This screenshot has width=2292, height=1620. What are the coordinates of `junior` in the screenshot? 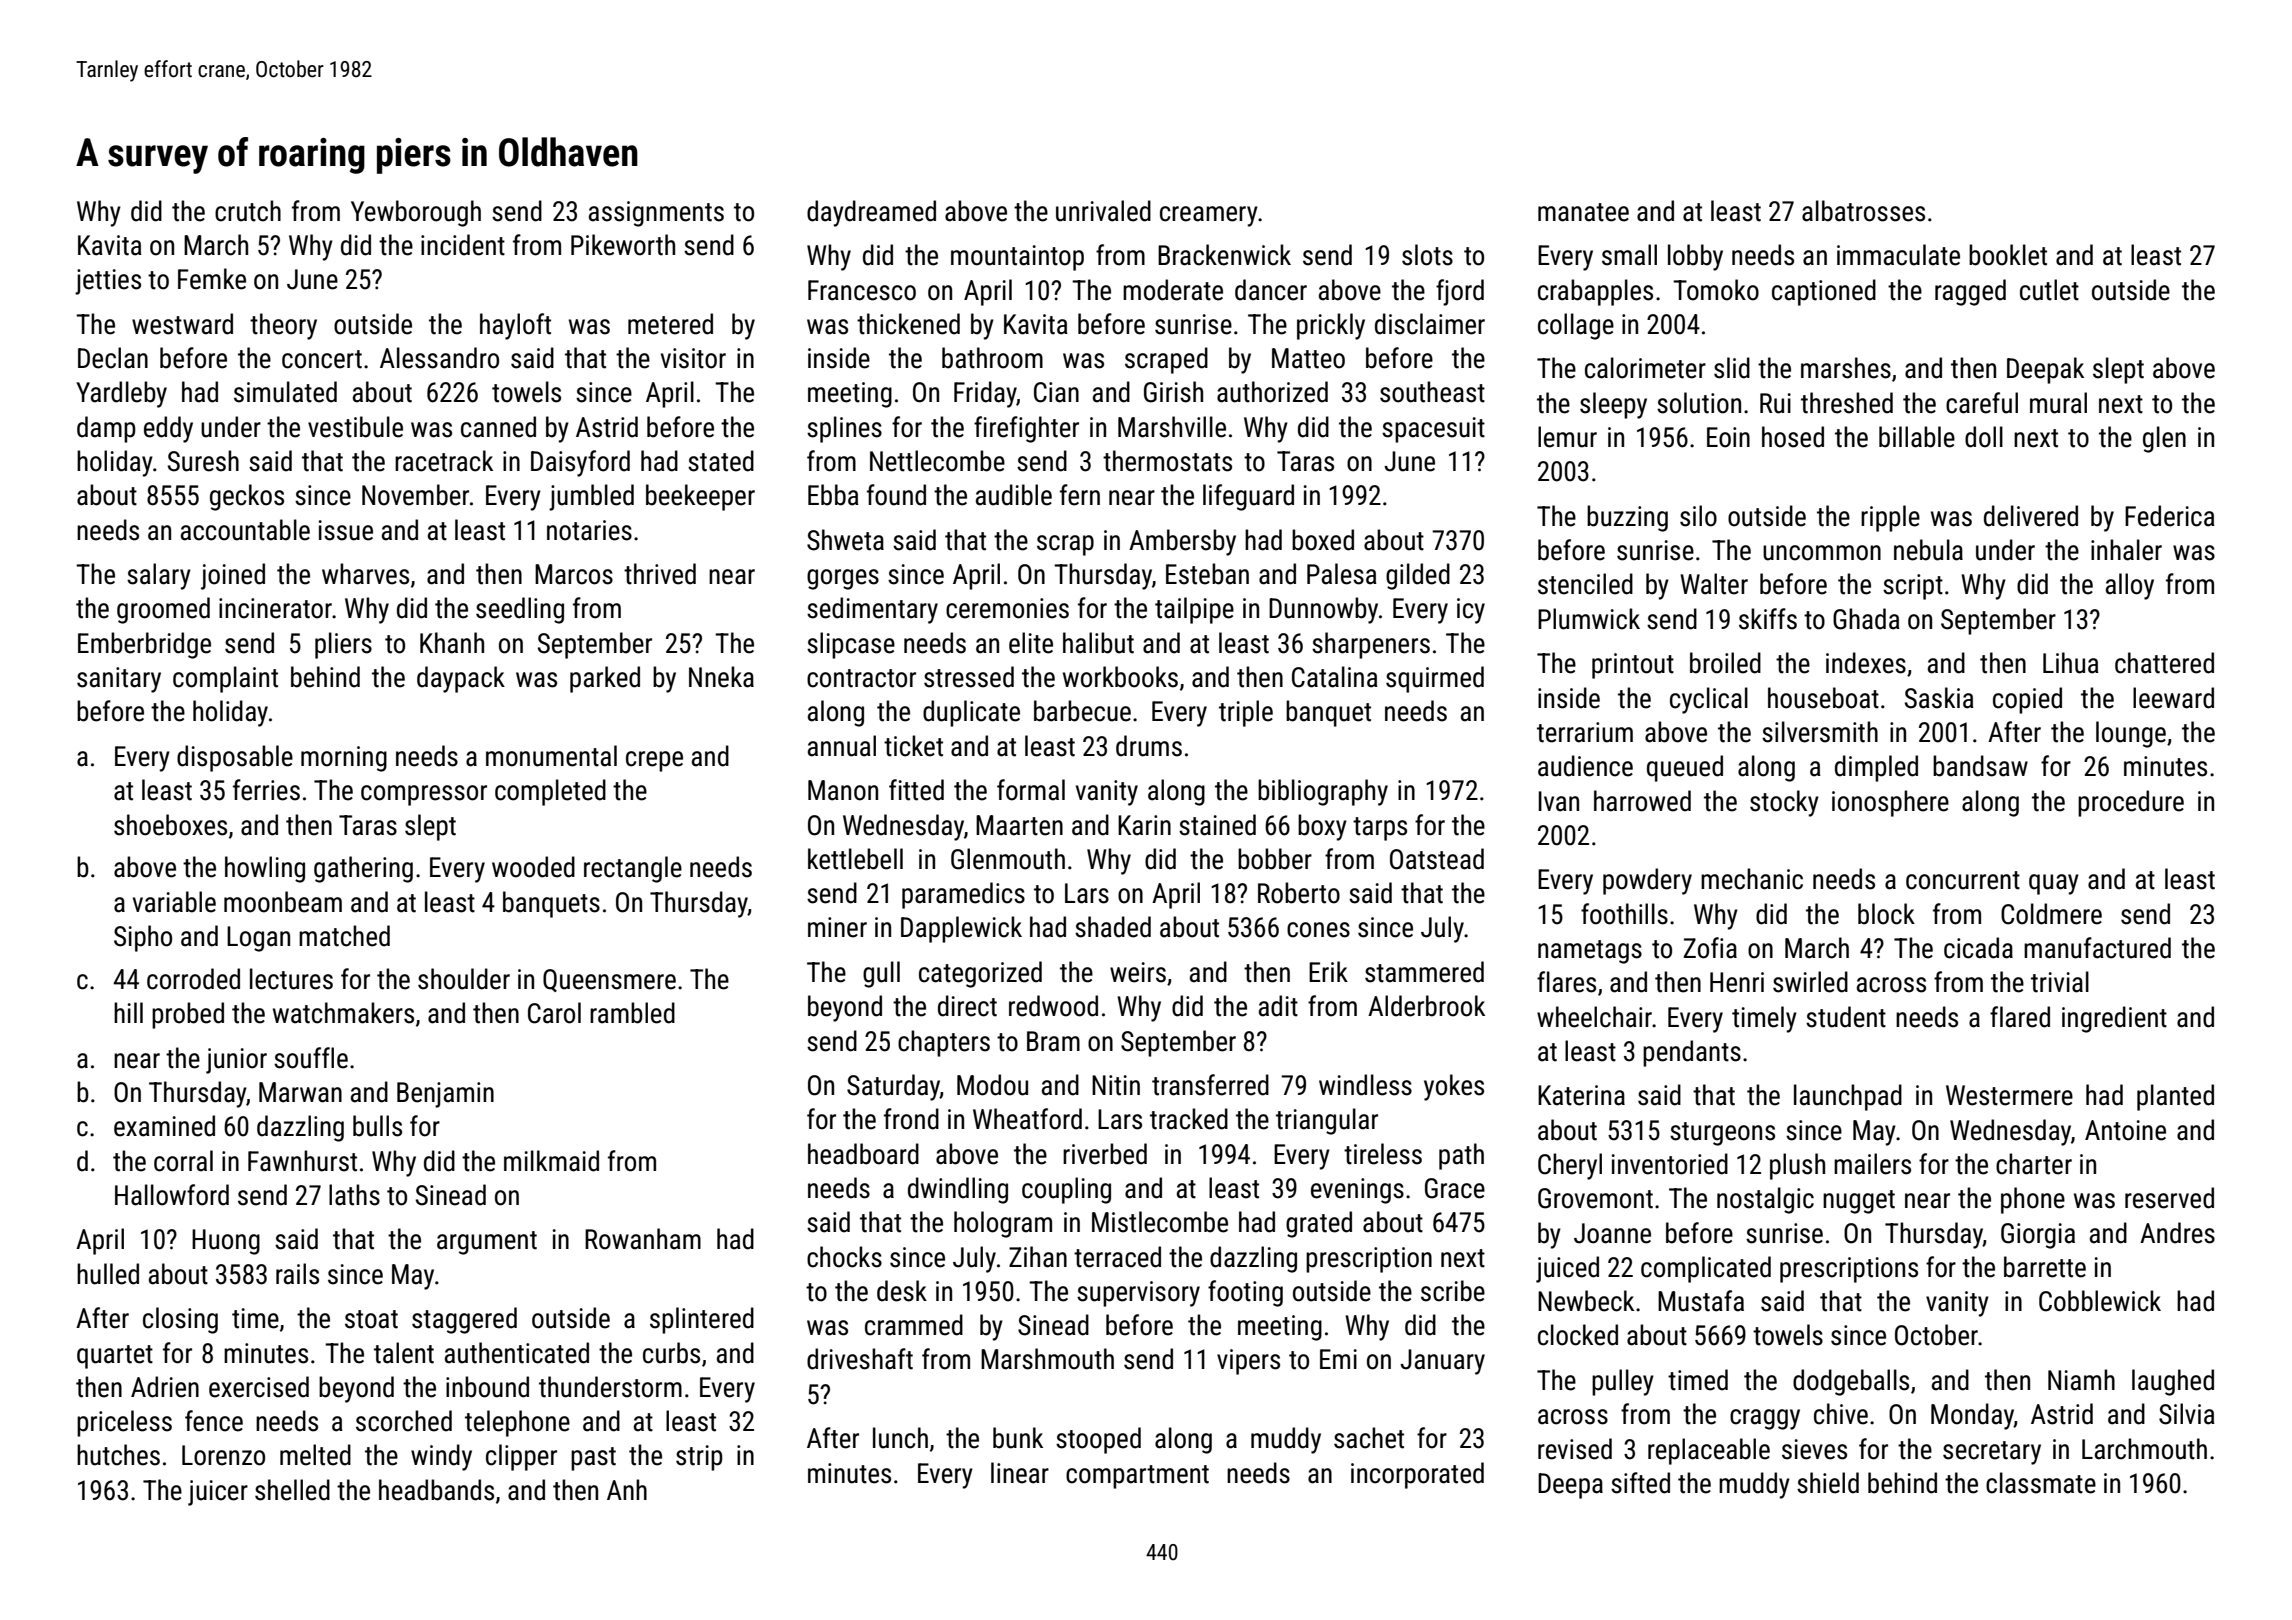 It's located at (236, 1061).
